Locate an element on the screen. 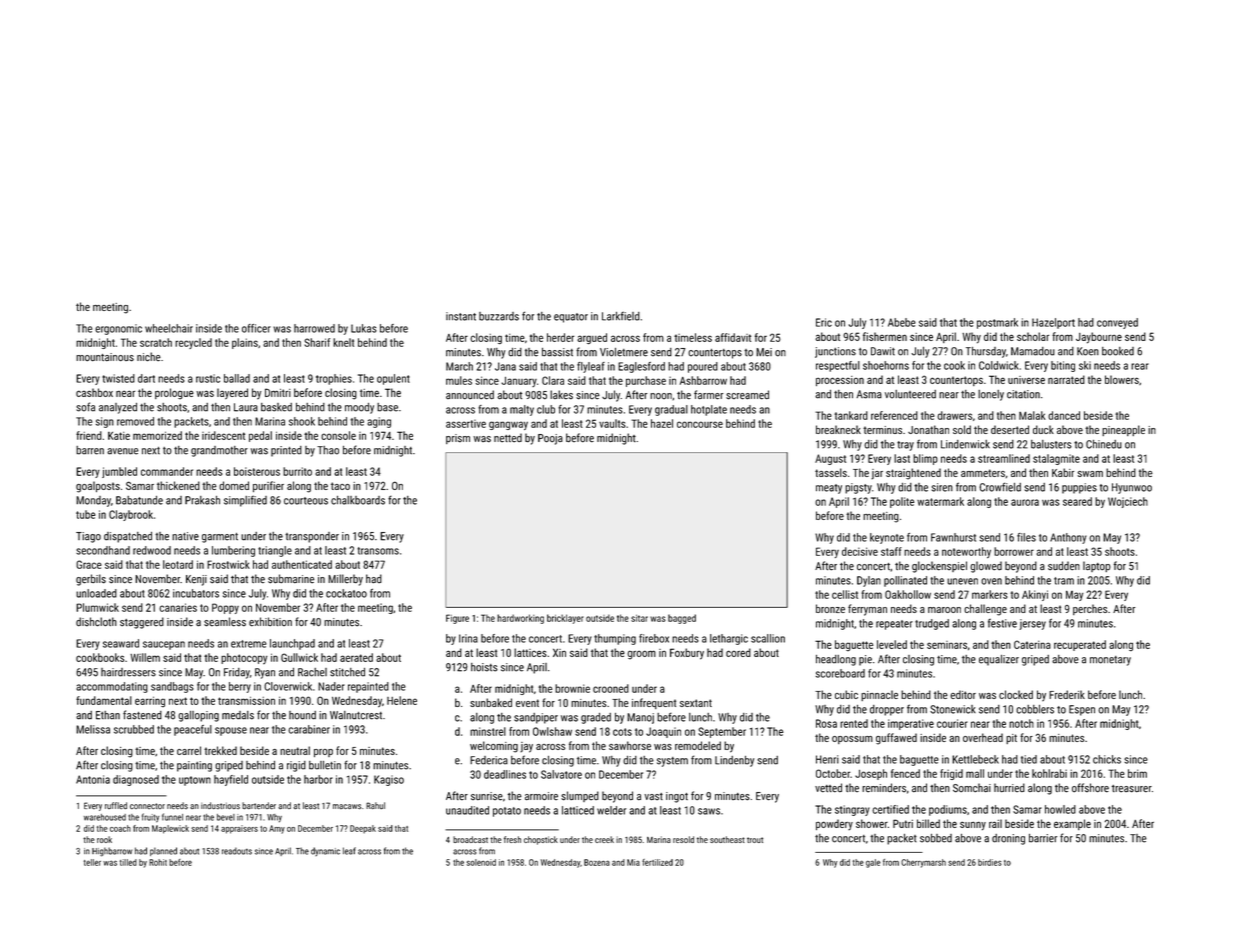 Image resolution: width=1233 pixels, height=952 pixels. reminders is located at coordinates (884, 788).
